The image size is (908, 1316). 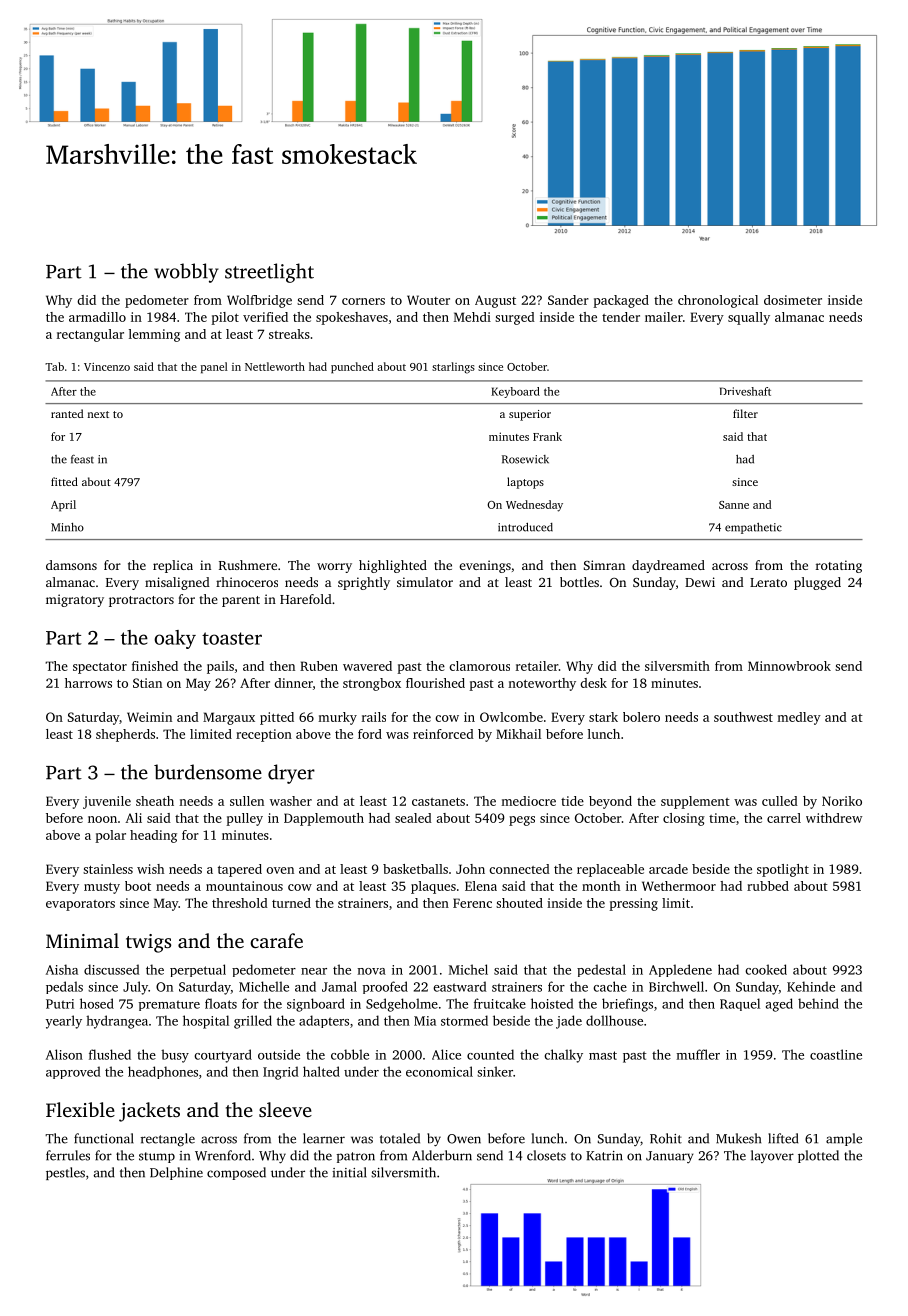 I want to click on migratory, so click(x=75, y=600).
